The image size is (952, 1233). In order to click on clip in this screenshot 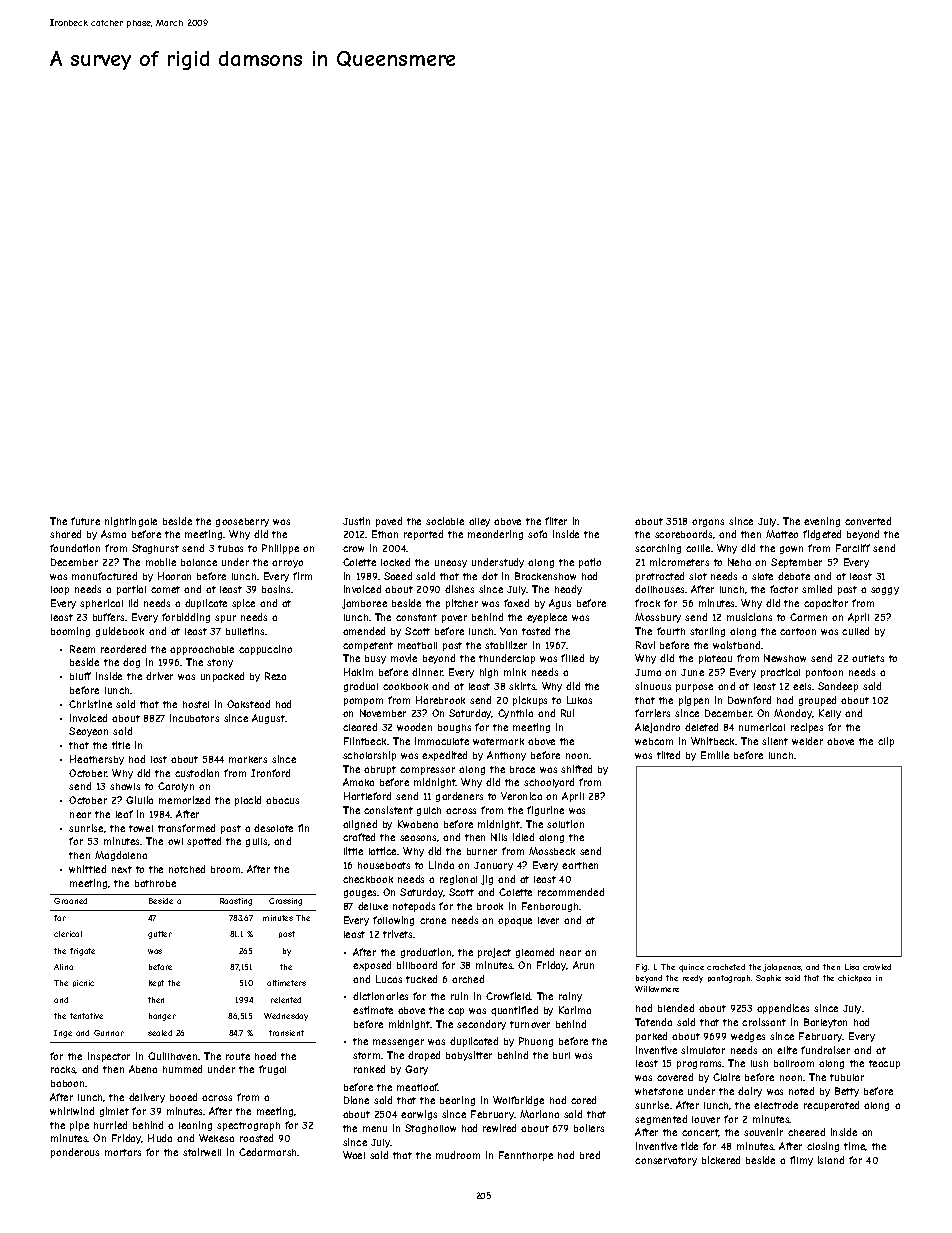, I will do `click(886, 742)`.
